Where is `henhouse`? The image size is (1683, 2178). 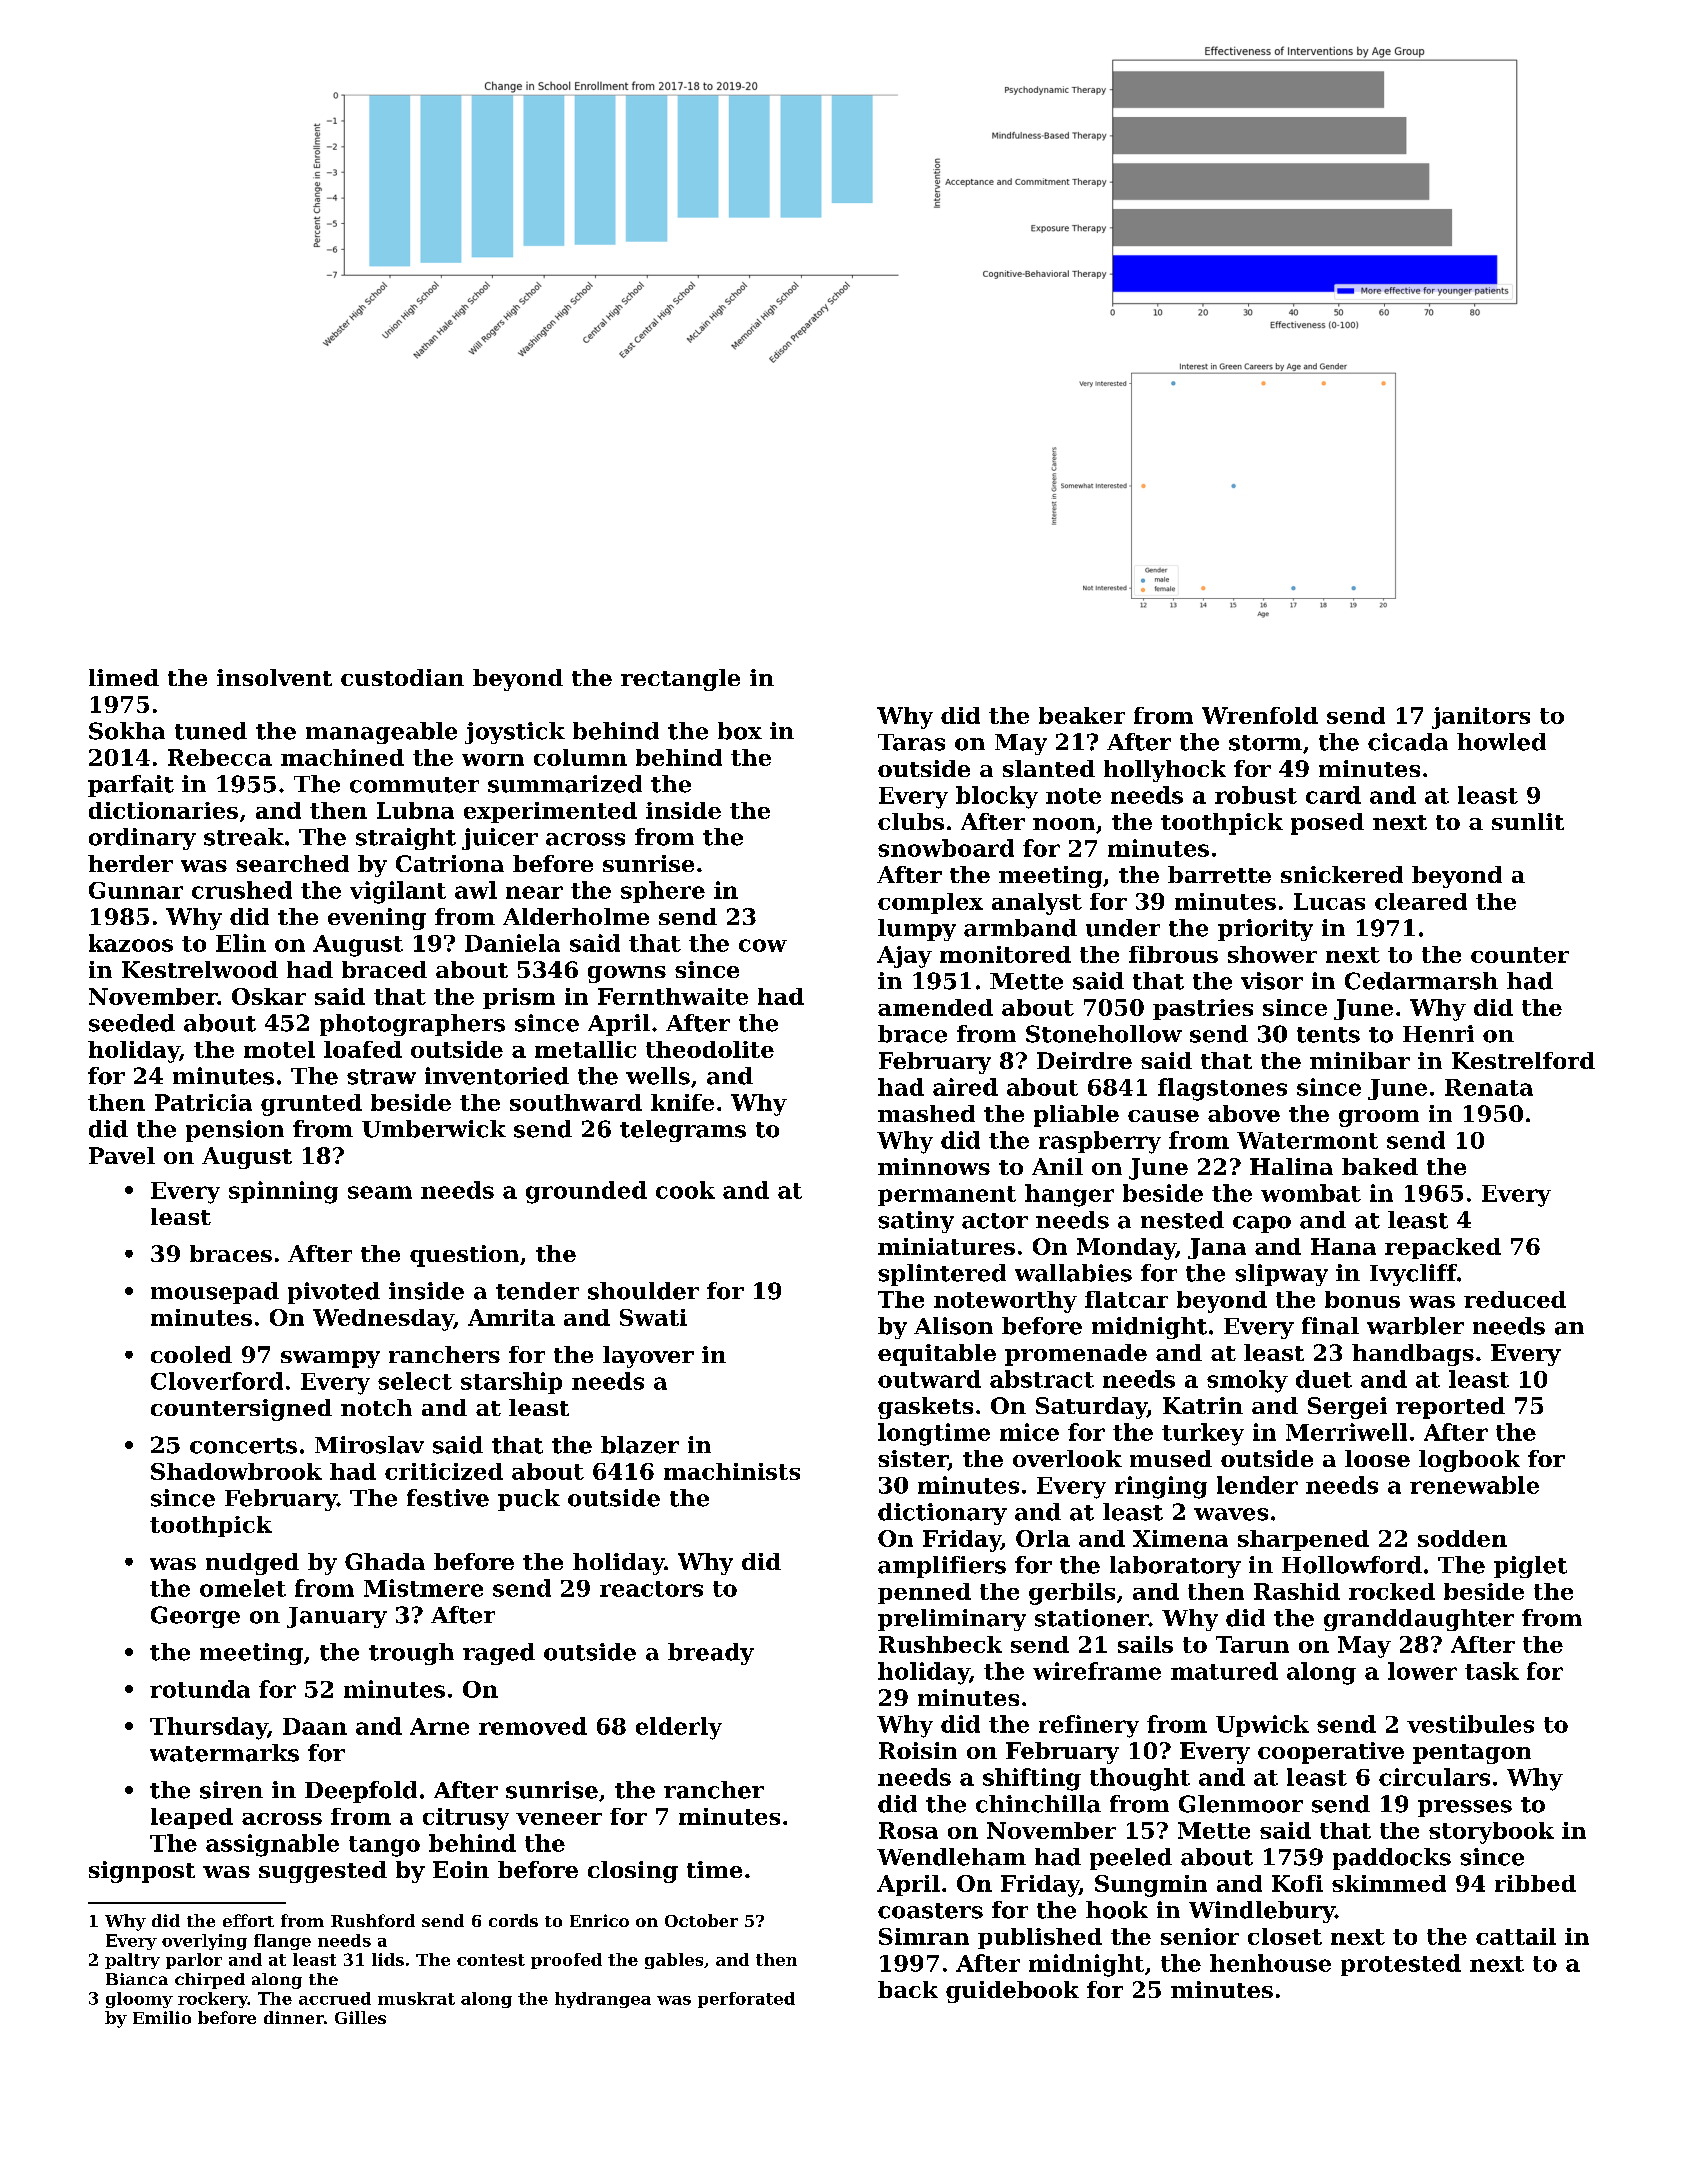
henhouse is located at coordinates (1270, 1963).
